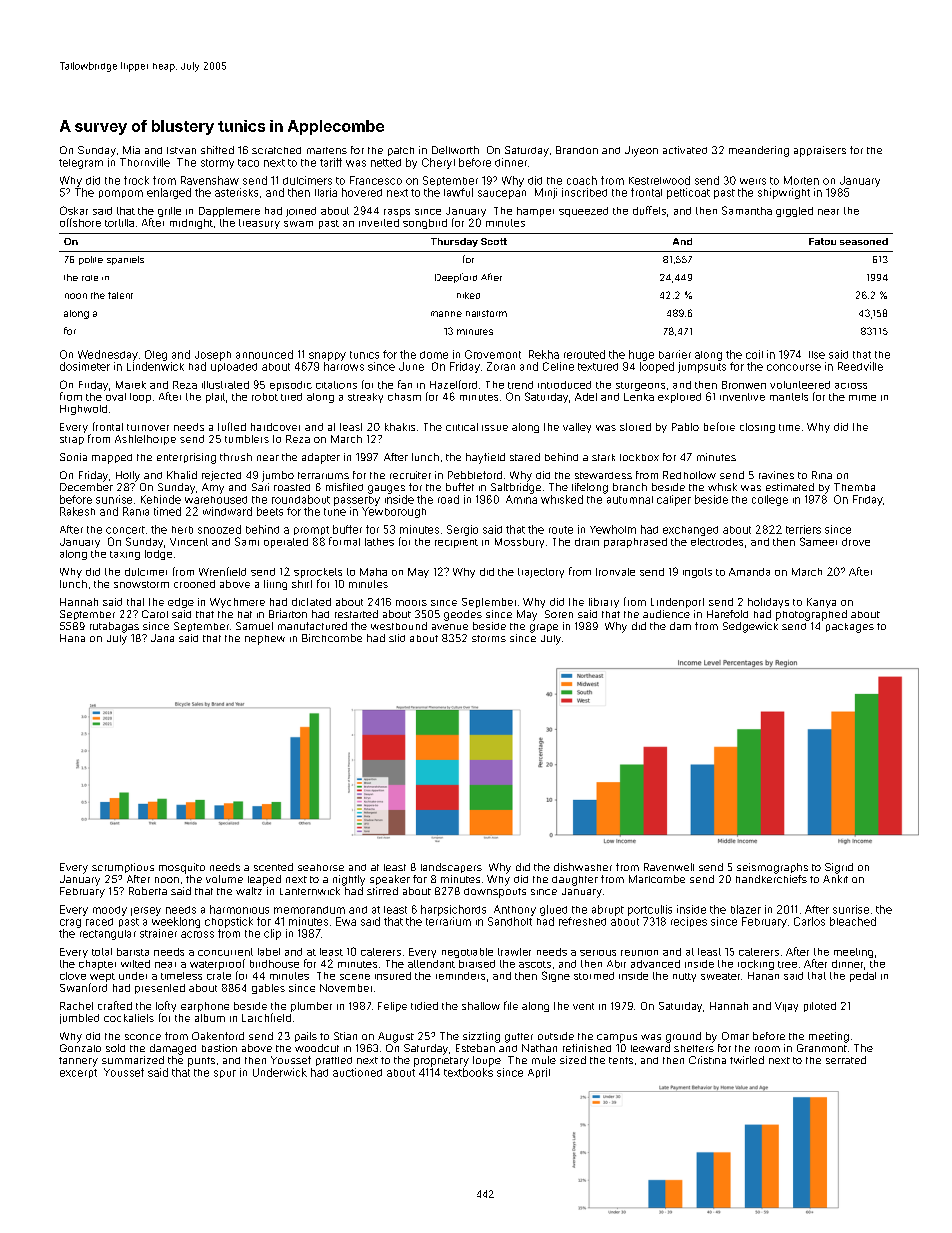 The width and height of the image is (952, 1233). Describe the element at coordinates (820, 151) in the image. I see `appraisers` at that location.
